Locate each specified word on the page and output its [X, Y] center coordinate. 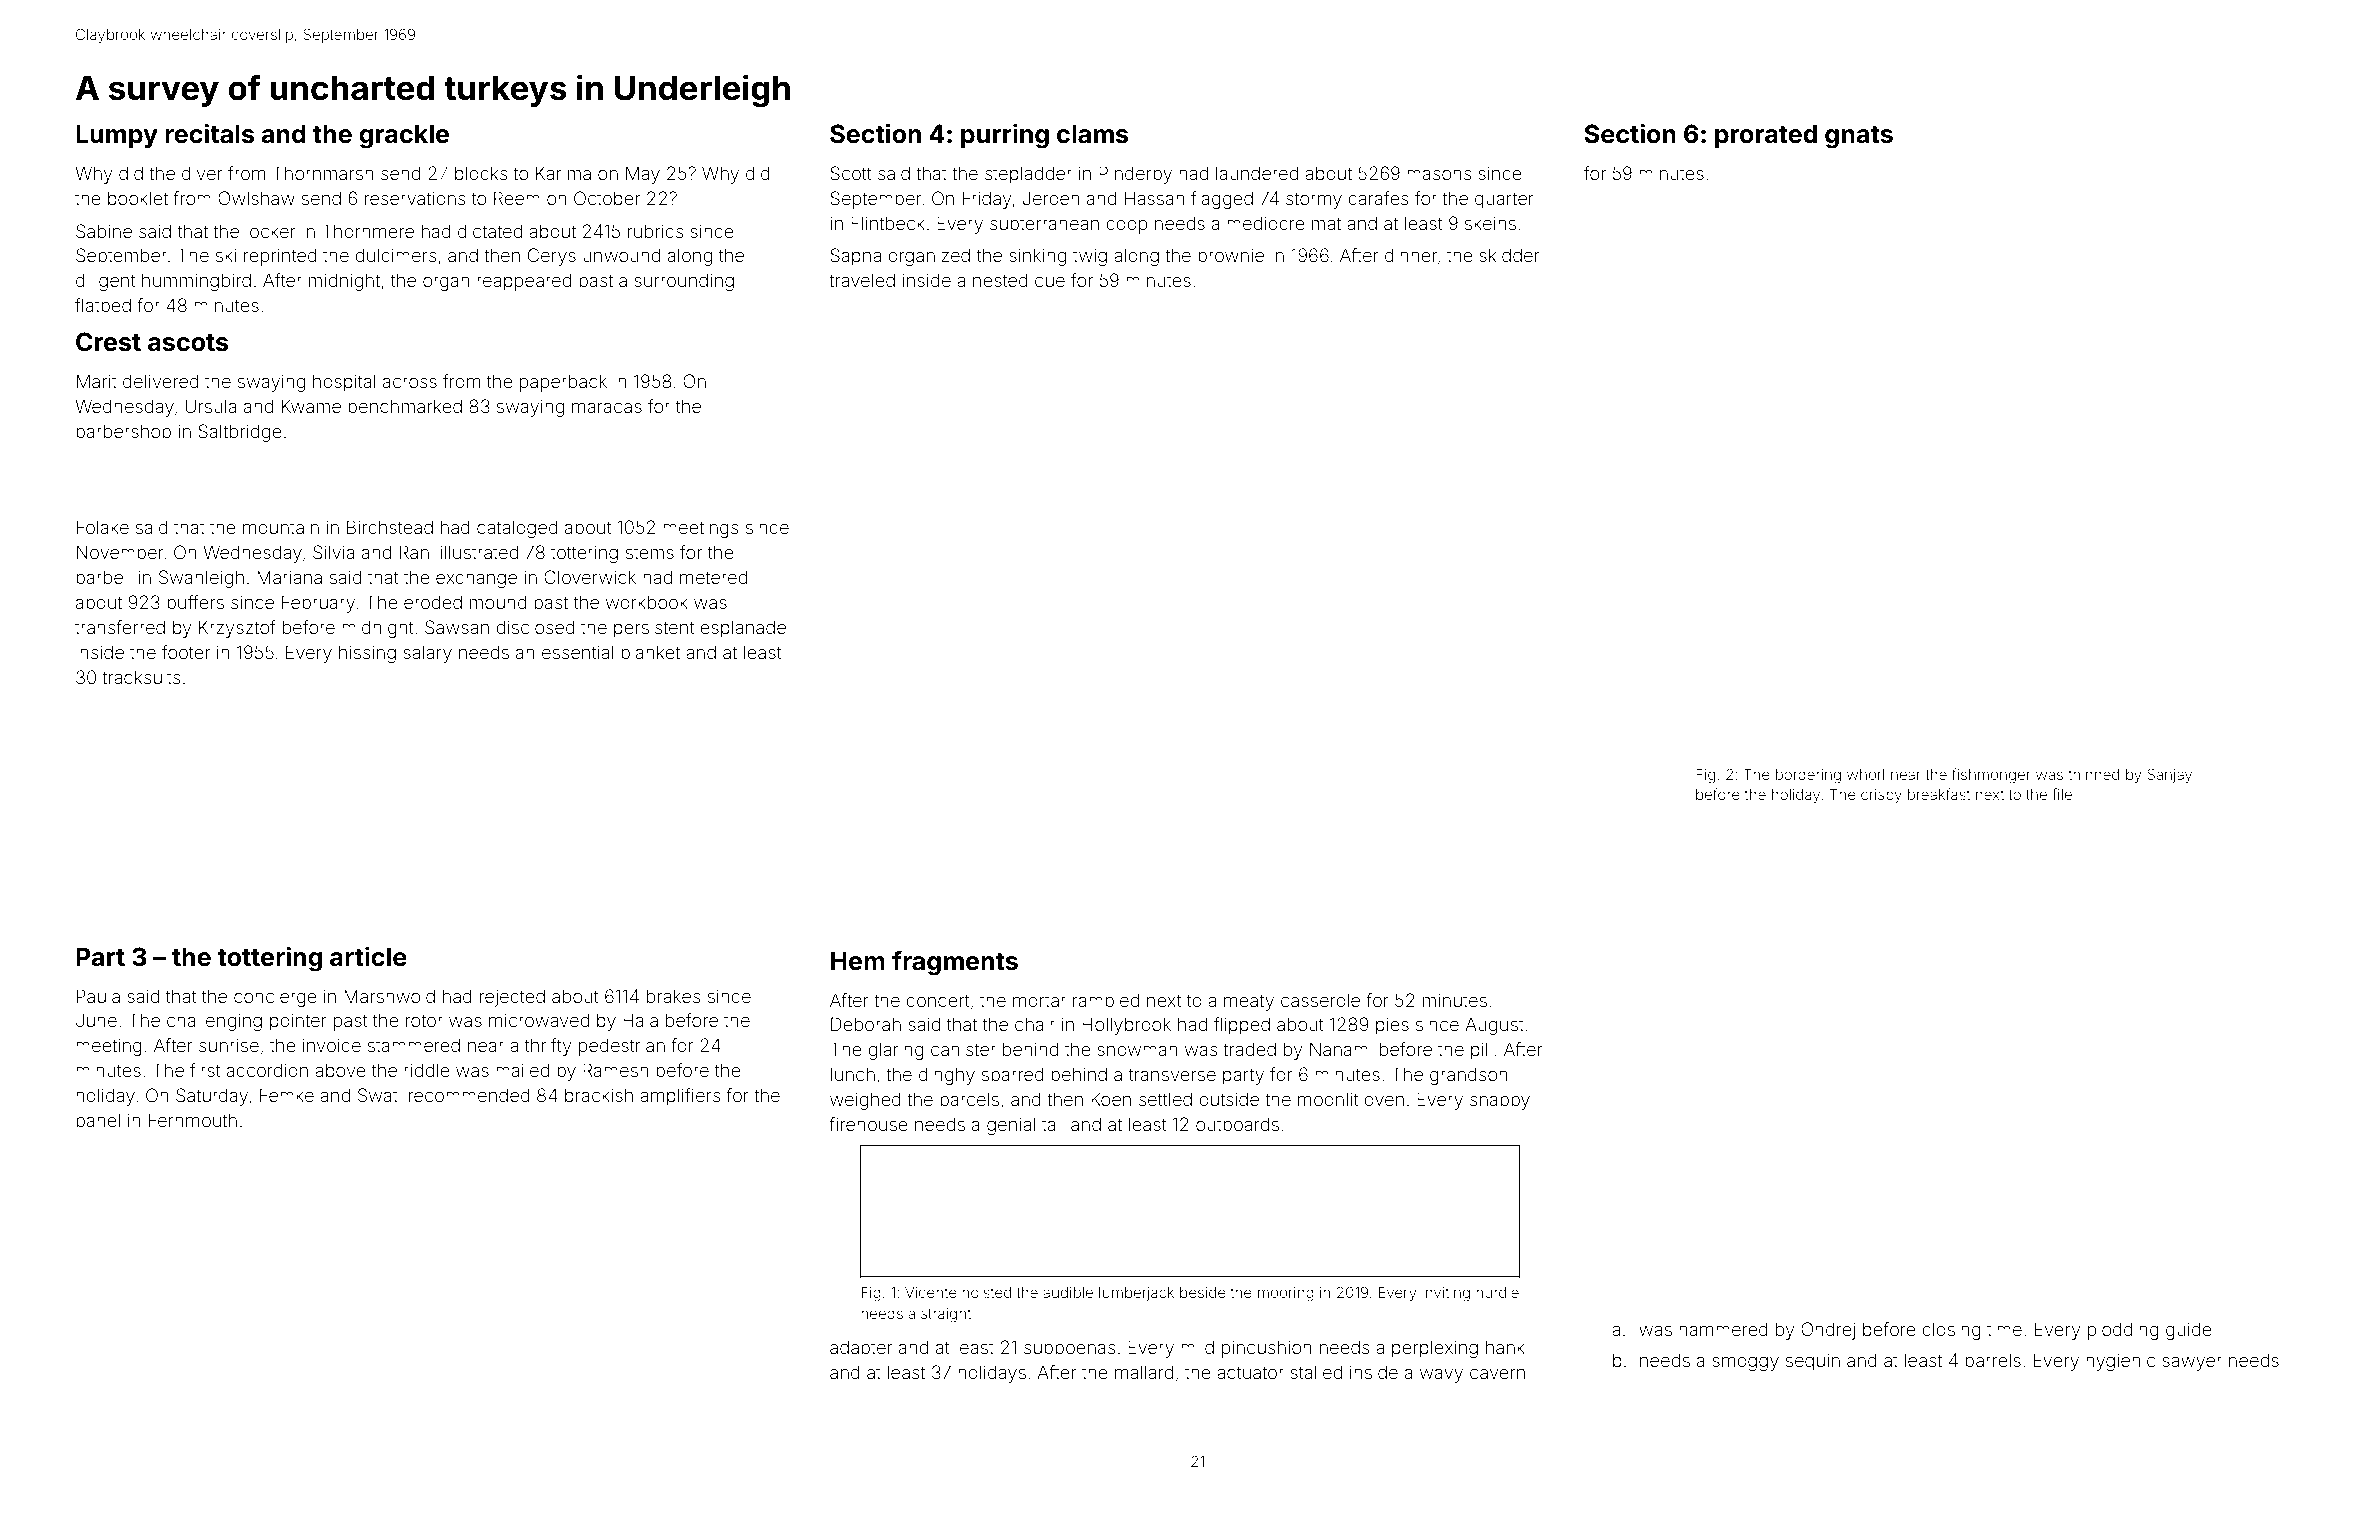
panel [98, 1122]
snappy [1500, 1103]
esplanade [743, 629]
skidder [1509, 255]
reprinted [280, 257]
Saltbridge [240, 433]
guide [2189, 1331]
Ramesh [615, 1070]
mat [1326, 223]
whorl [1865, 774]
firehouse [868, 1124]
